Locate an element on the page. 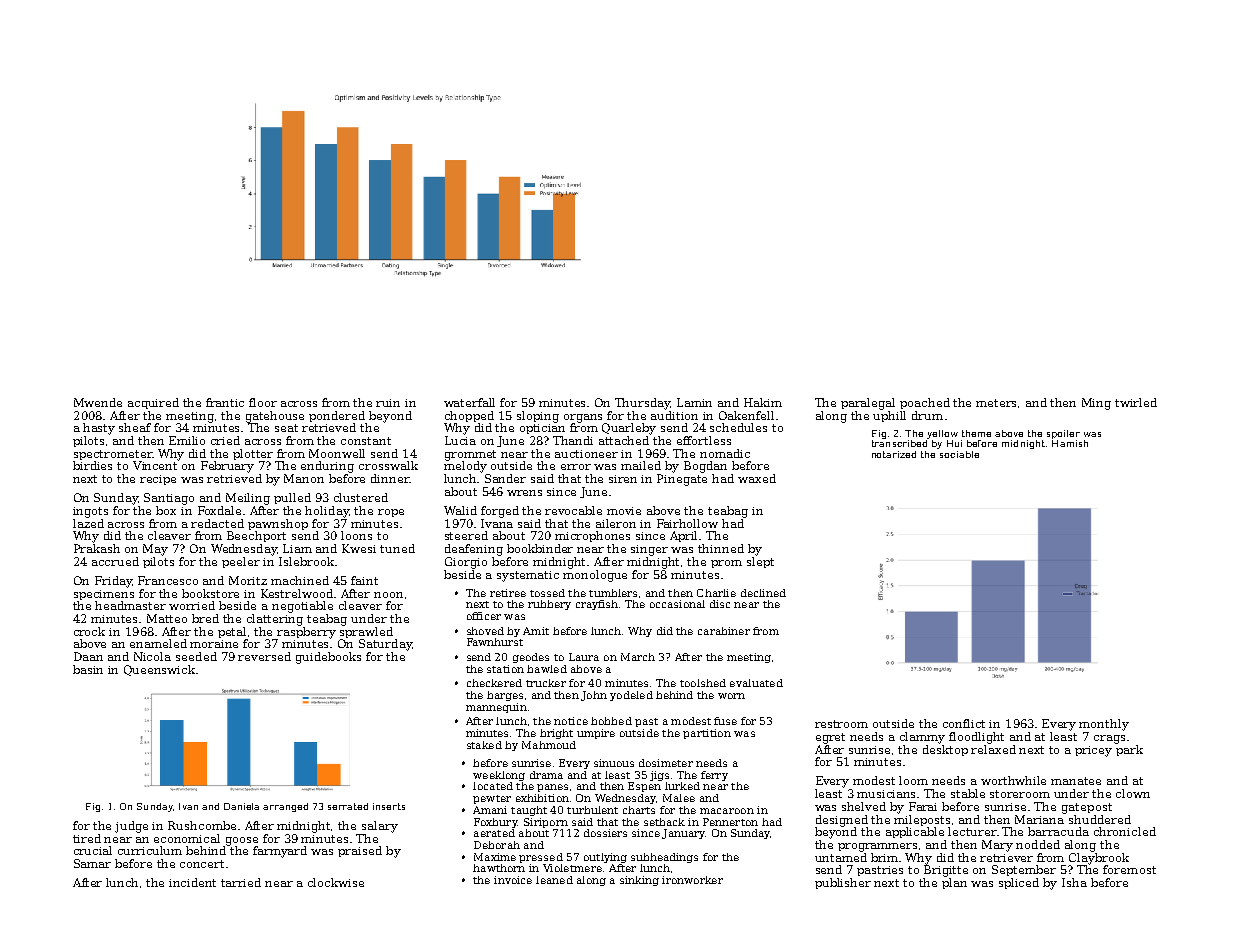 This page has height=952, width=1233. monthly is located at coordinates (1104, 725).
